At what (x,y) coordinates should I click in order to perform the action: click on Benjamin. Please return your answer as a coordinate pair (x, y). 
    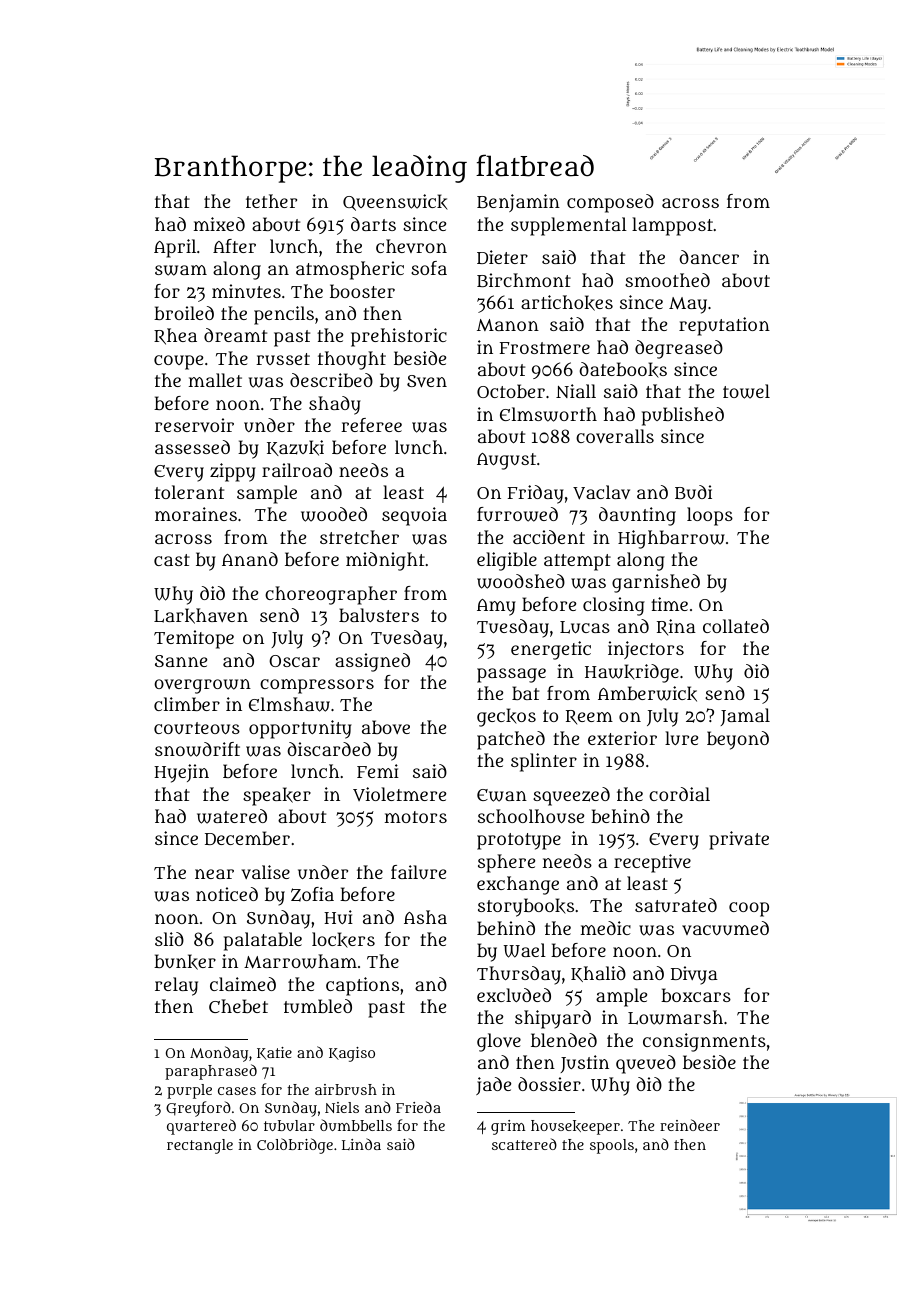
    Looking at the image, I should click on (518, 203).
